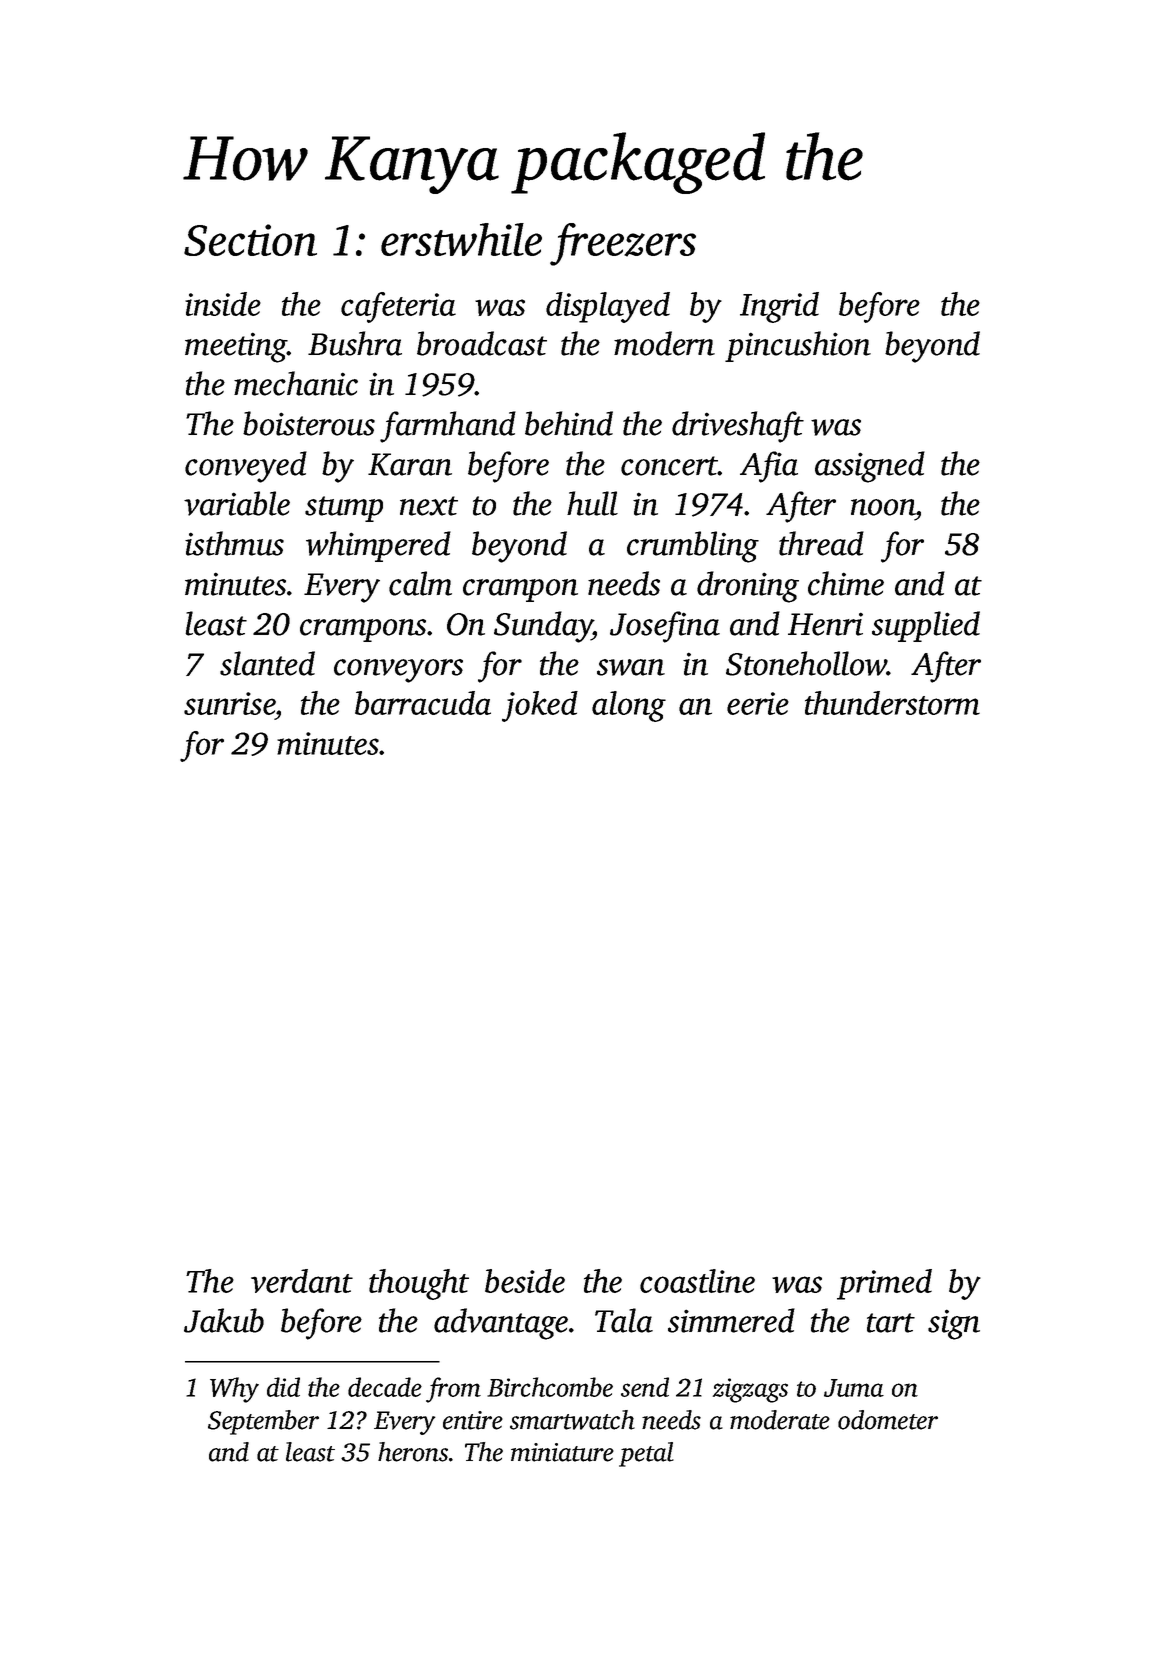 The image size is (1165, 1654). What do you see at coordinates (525, 1281) in the screenshot?
I see `beside` at bounding box center [525, 1281].
